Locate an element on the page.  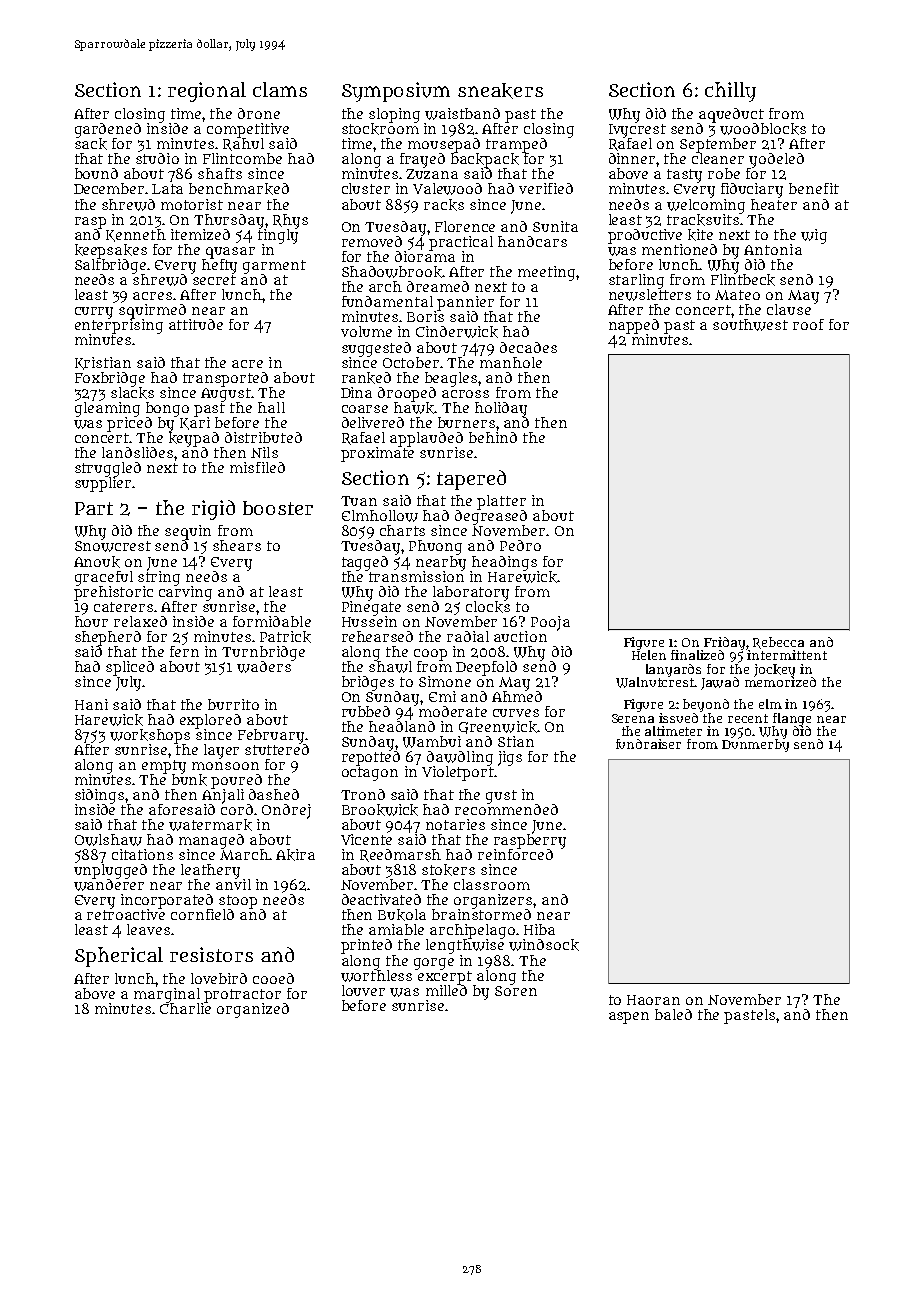
napped is located at coordinates (634, 326).
